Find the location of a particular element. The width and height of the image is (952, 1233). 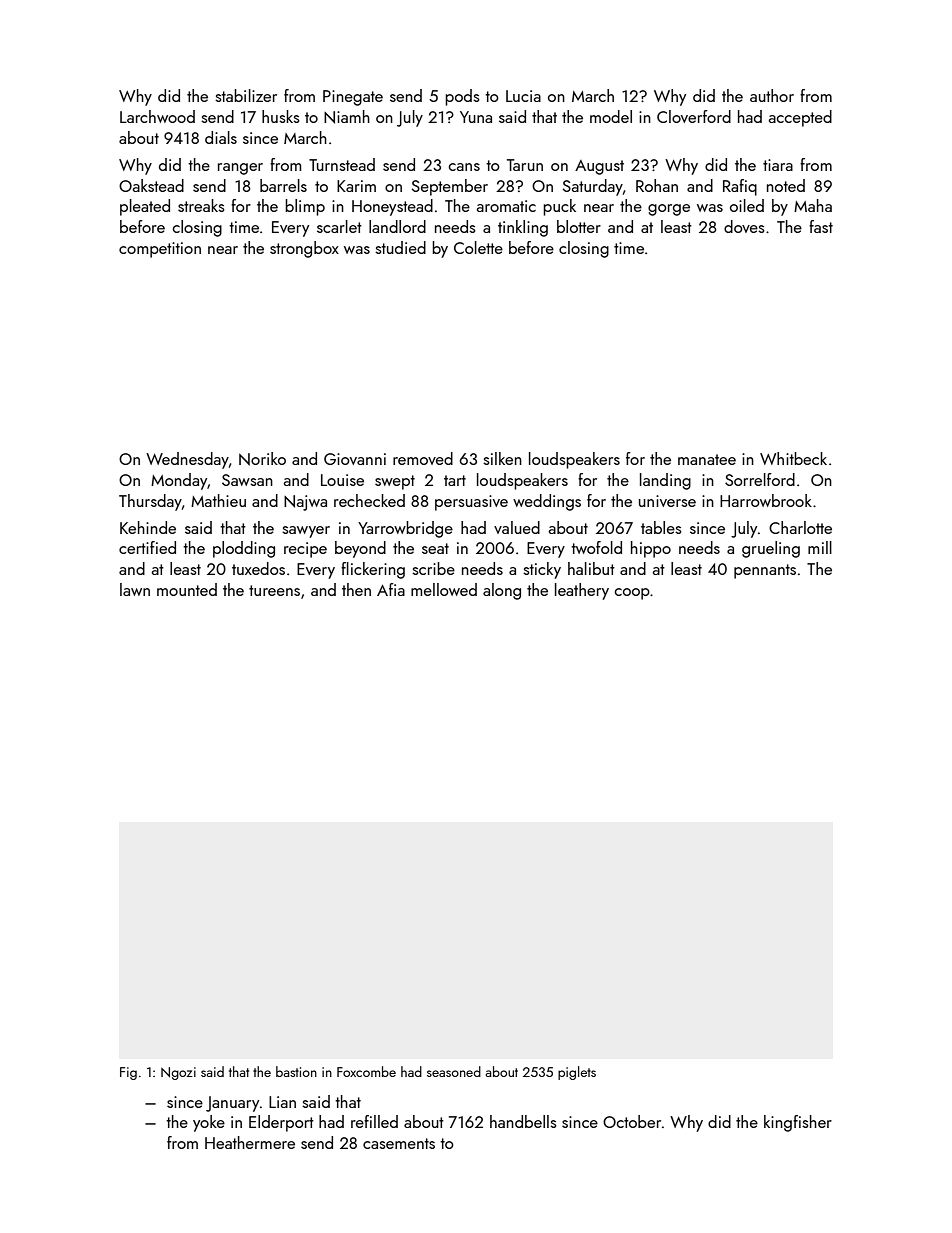

lawn is located at coordinates (135, 589).
